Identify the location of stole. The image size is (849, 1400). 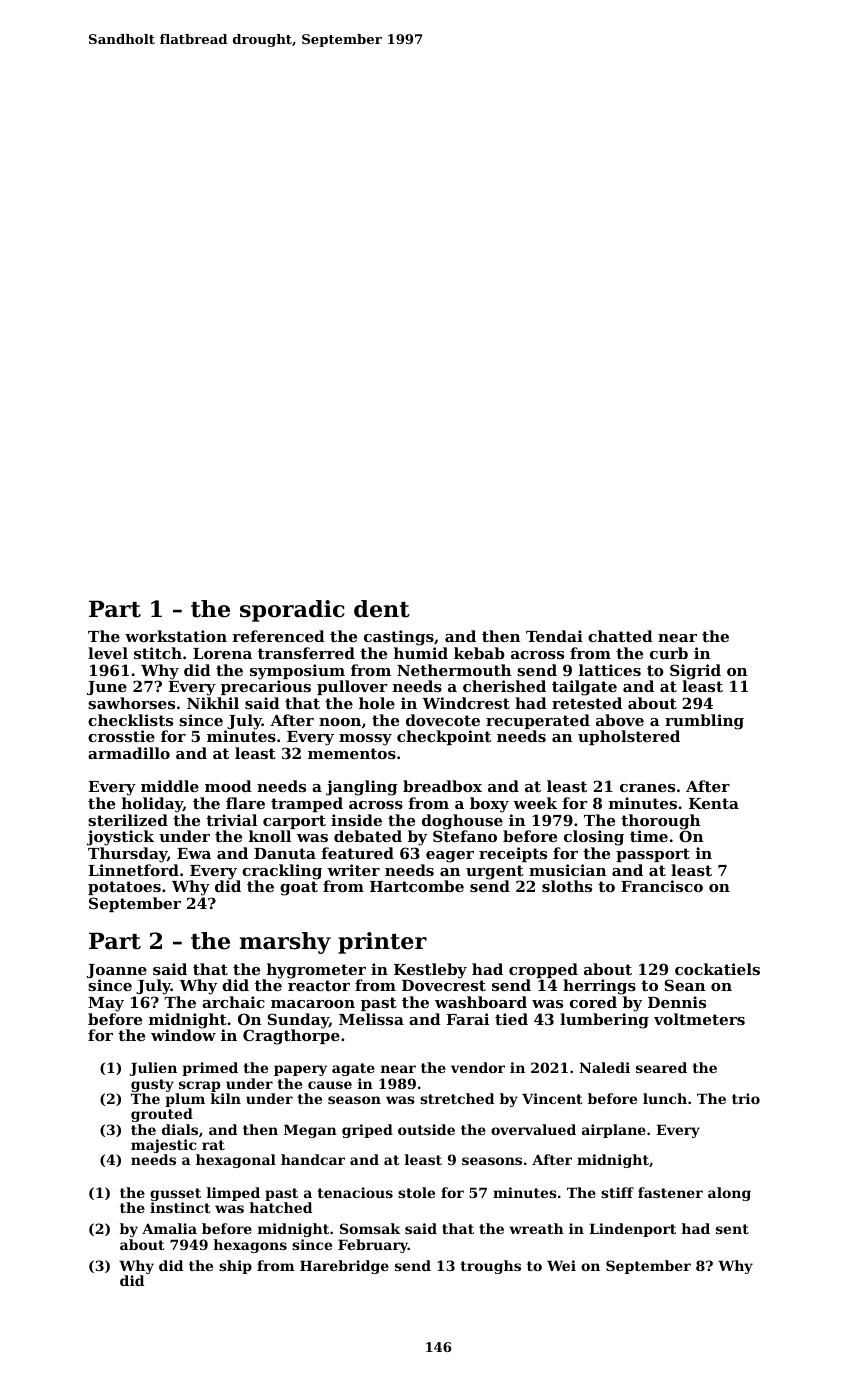
(416, 1192).
